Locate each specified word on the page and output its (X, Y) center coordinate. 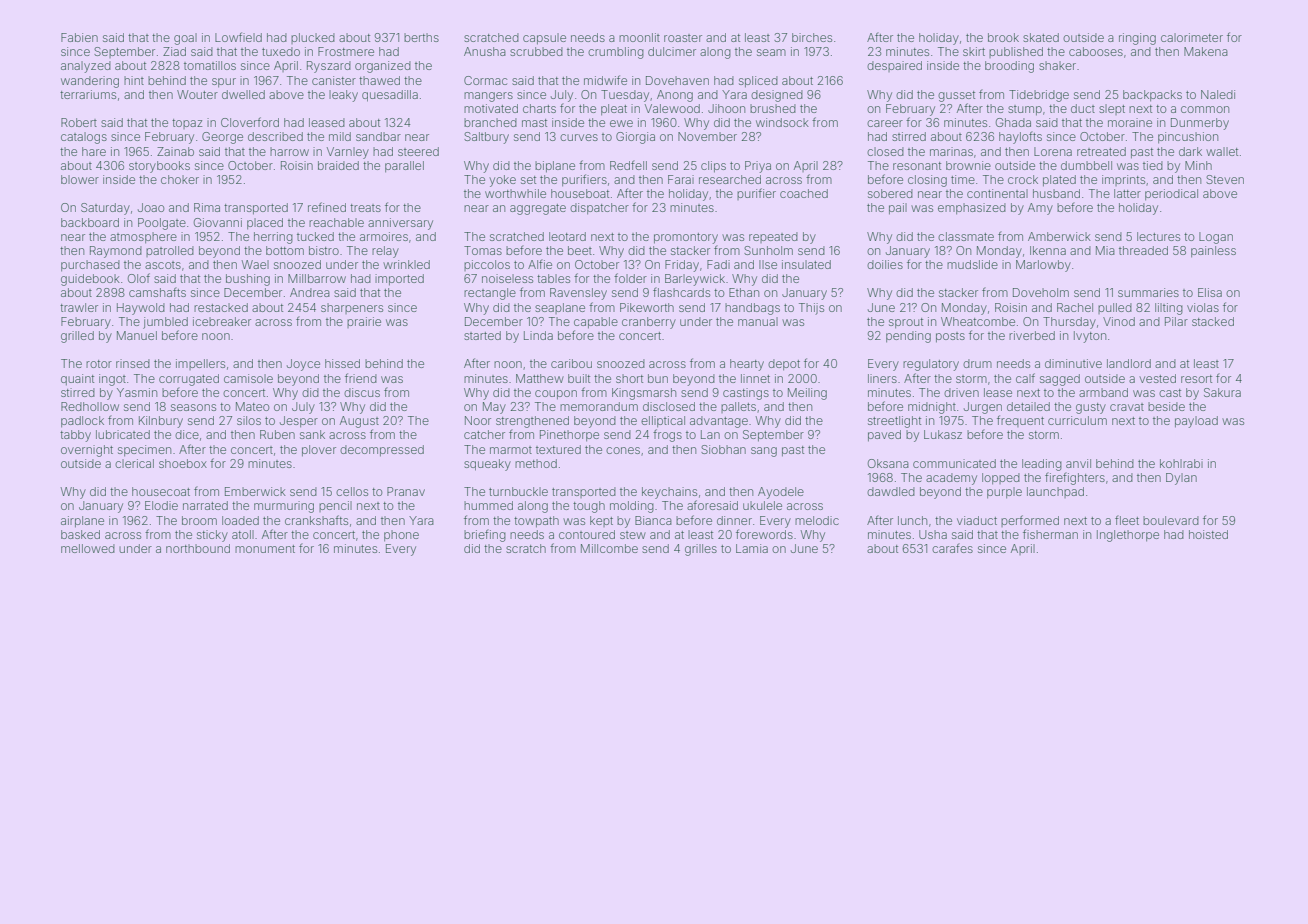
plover (319, 451)
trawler (79, 307)
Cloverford (250, 122)
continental (997, 193)
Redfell (628, 165)
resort (1196, 379)
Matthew (540, 378)
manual (758, 321)
